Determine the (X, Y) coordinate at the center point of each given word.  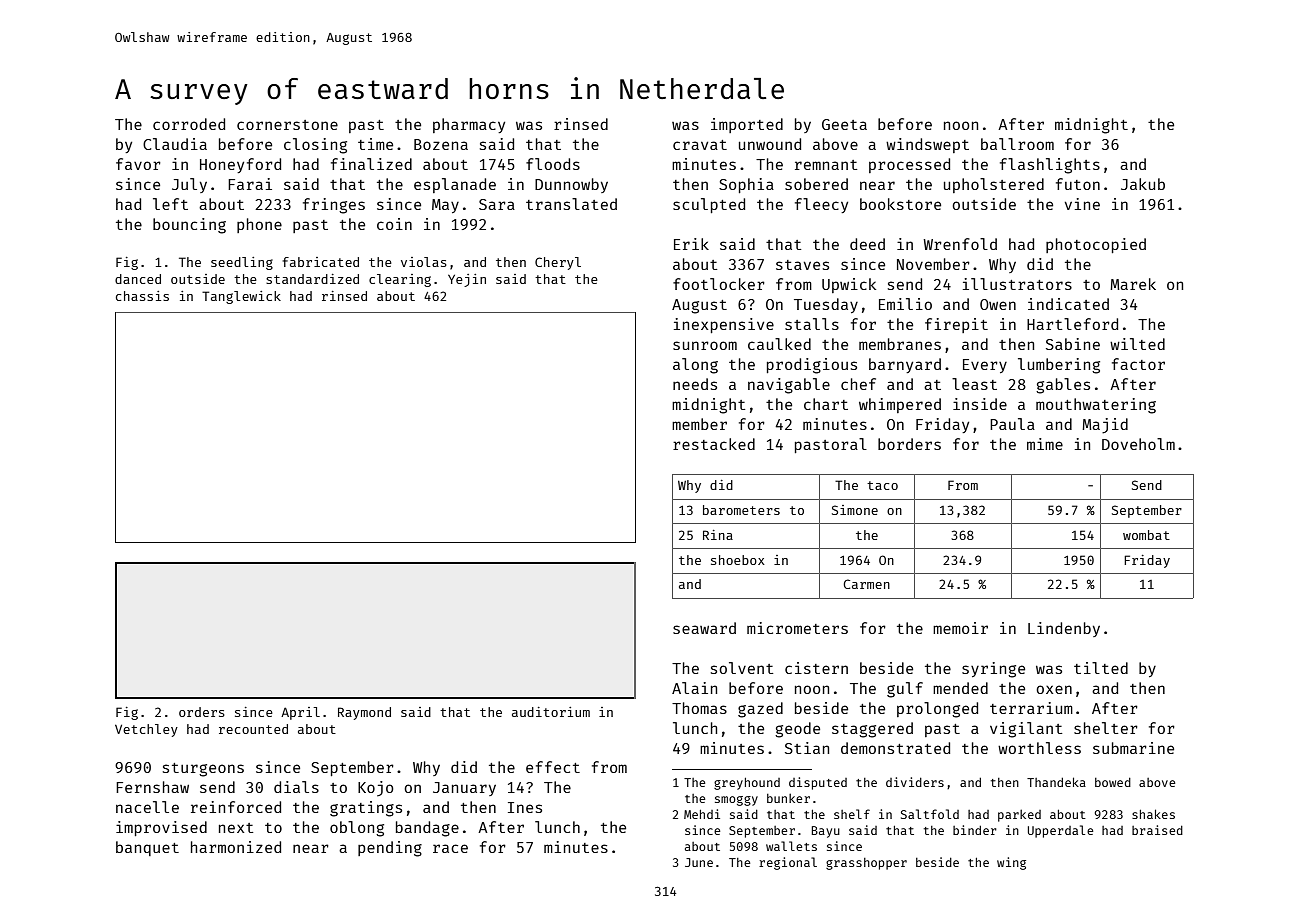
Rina (718, 535)
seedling (242, 263)
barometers (741, 510)
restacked (714, 444)
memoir (960, 628)
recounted (253, 729)
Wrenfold (960, 244)
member (699, 424)
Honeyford (240, 165)
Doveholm (1138, 444)
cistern (816, 668)
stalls (812, 324)
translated (571, 204)
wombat (1146, 535)
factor (1138, 364)
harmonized (236, 847)
